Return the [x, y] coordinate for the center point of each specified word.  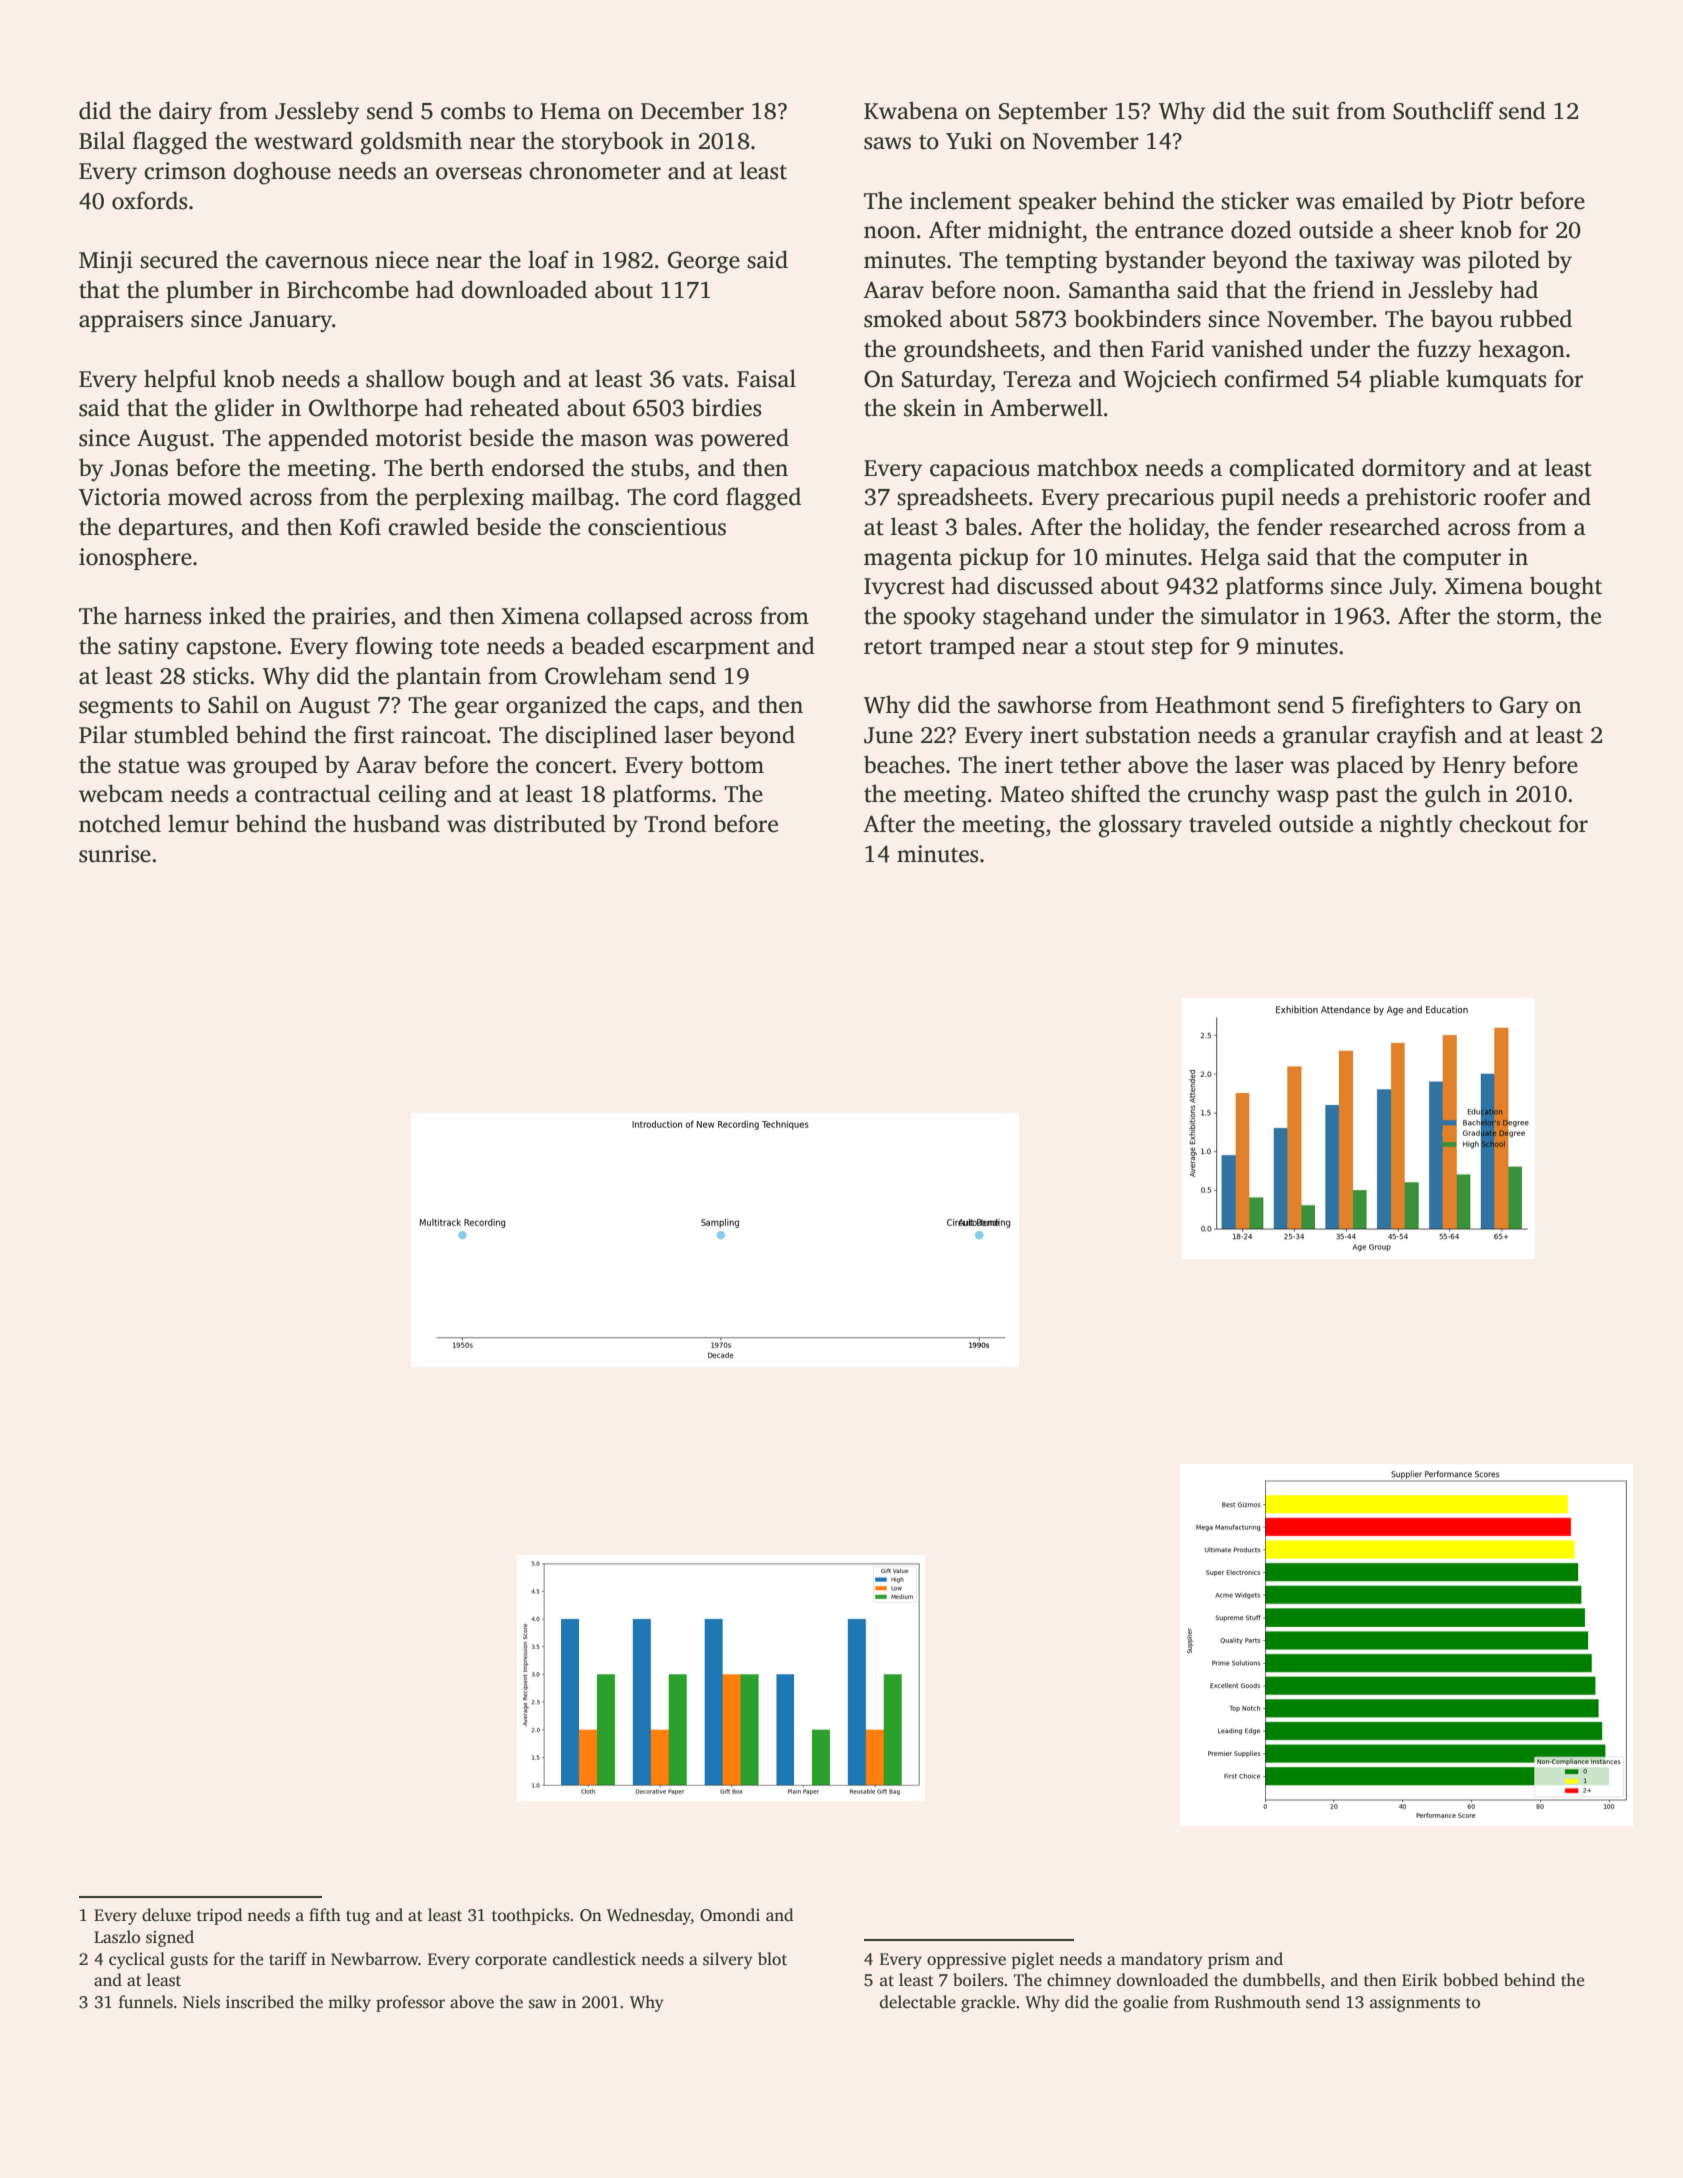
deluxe [166, 1915]
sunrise [115, 854]
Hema [570, 111]
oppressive [966, 1961]
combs [473, 110]
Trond [675, 823]
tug [358, 1917]
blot [772, 1959]
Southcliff [1443, 110]
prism [1229, 1961]
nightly [1415, 826]
